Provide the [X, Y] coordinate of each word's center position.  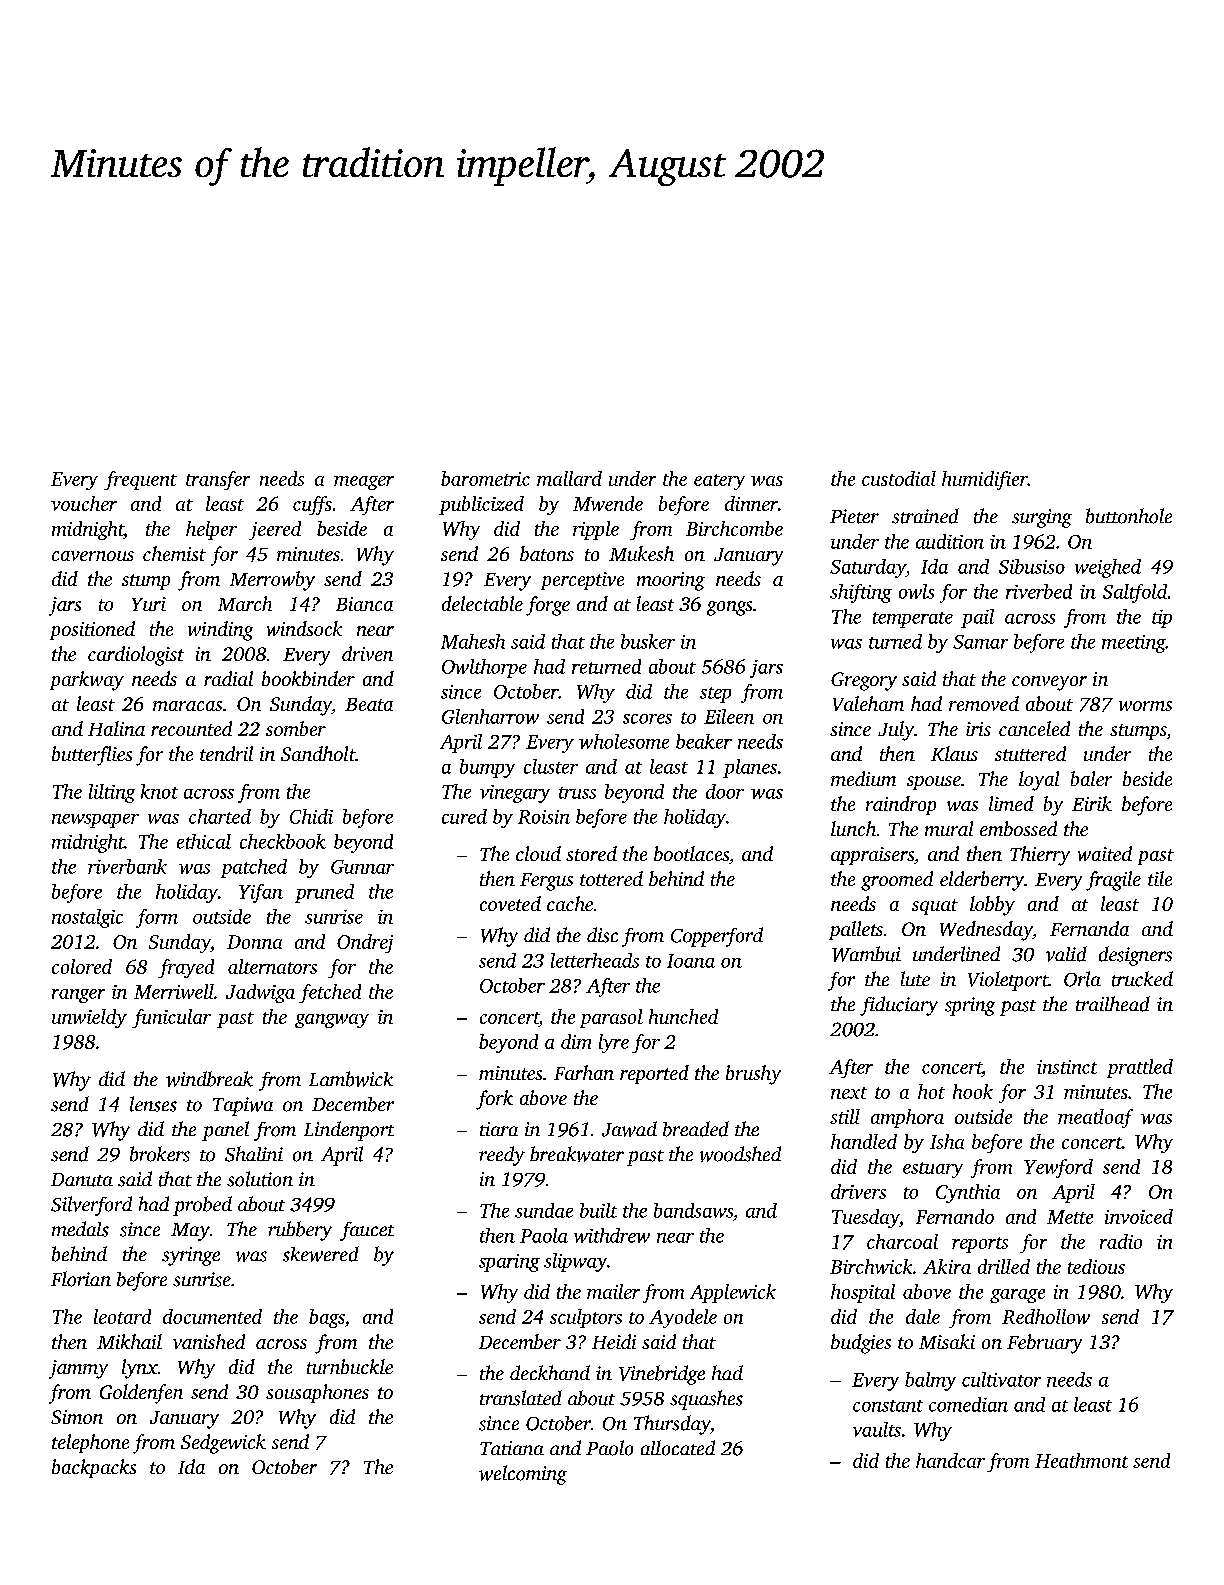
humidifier [985, 480]
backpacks [94, 1468]
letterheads [595, 960]
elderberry [982, 881]
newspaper [95, 821]
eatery [719, 482]
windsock [304, 628]
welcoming [523, 1475]
